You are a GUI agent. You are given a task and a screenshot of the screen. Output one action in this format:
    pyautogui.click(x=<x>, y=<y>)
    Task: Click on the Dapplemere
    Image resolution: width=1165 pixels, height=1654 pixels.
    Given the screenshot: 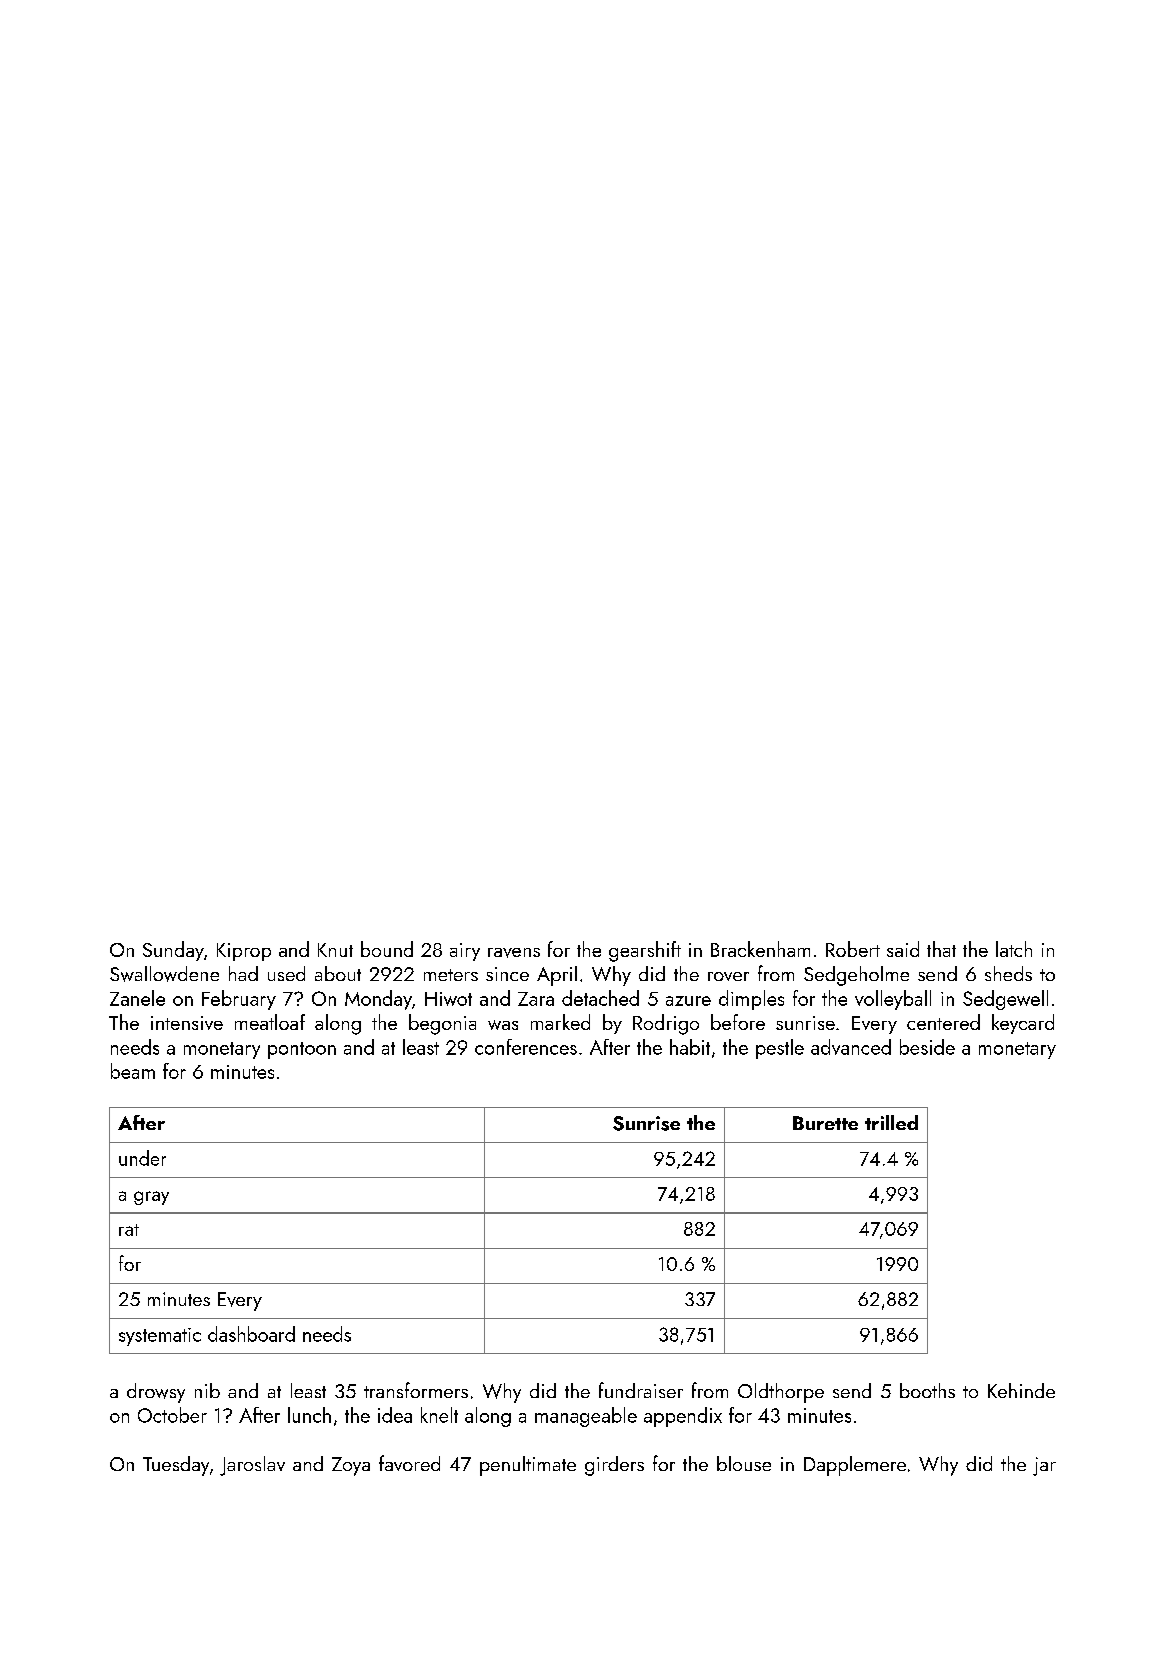 What is the action you would take?
    pyautogui.click(x=855, y=1466)
